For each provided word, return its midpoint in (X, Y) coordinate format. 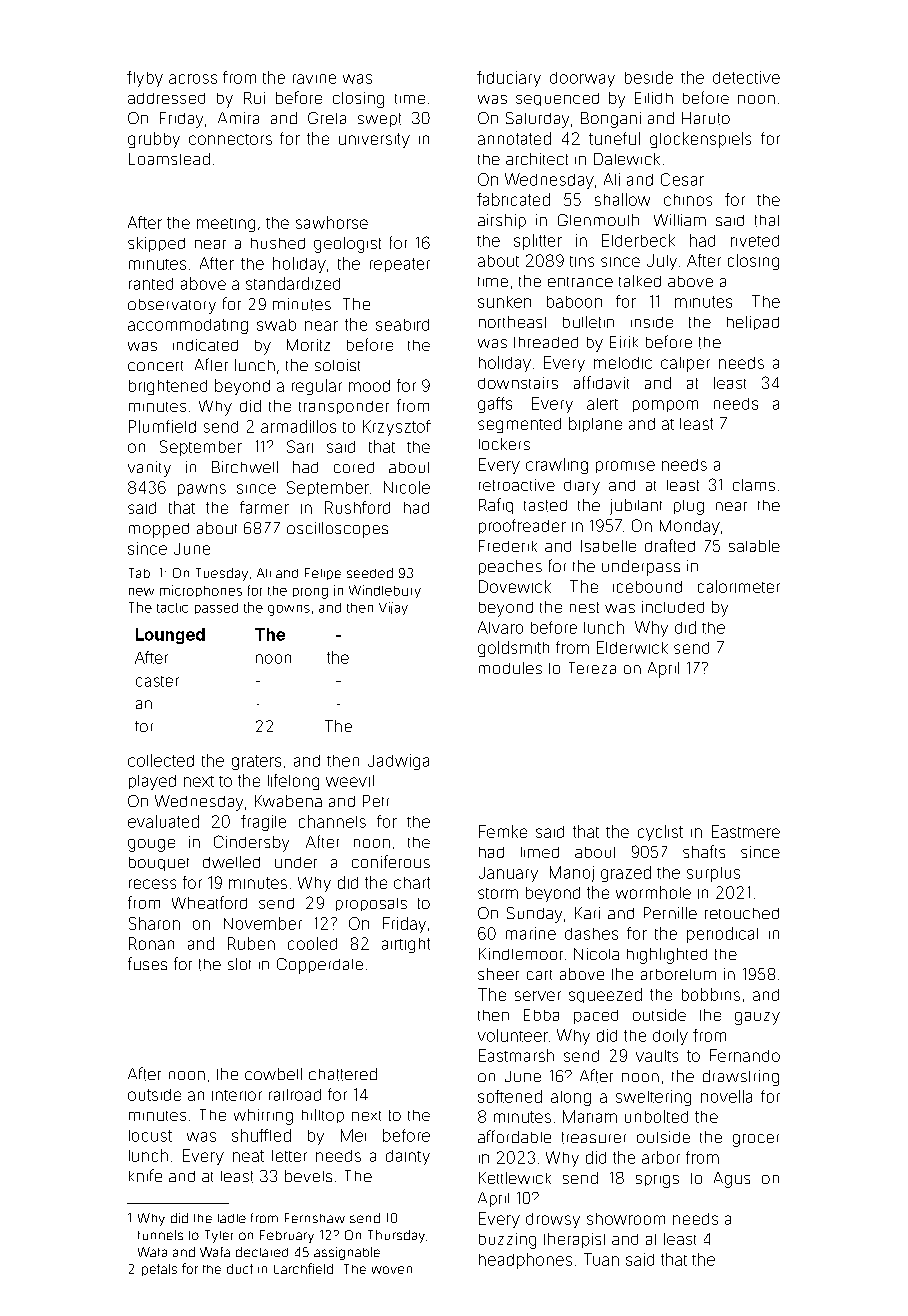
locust (150, 1136)
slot (239, 964)
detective (746, 77)
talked (640, 281)
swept (379, 120)
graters (256, 762)
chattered (343, 1074)
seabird (402, 325)
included (673, 607)
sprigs (657, 1181)
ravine (314, 79)
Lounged (170, 636)
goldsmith (513, 649)
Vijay (393, 608)
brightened (168, 387)
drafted (670, 545)
